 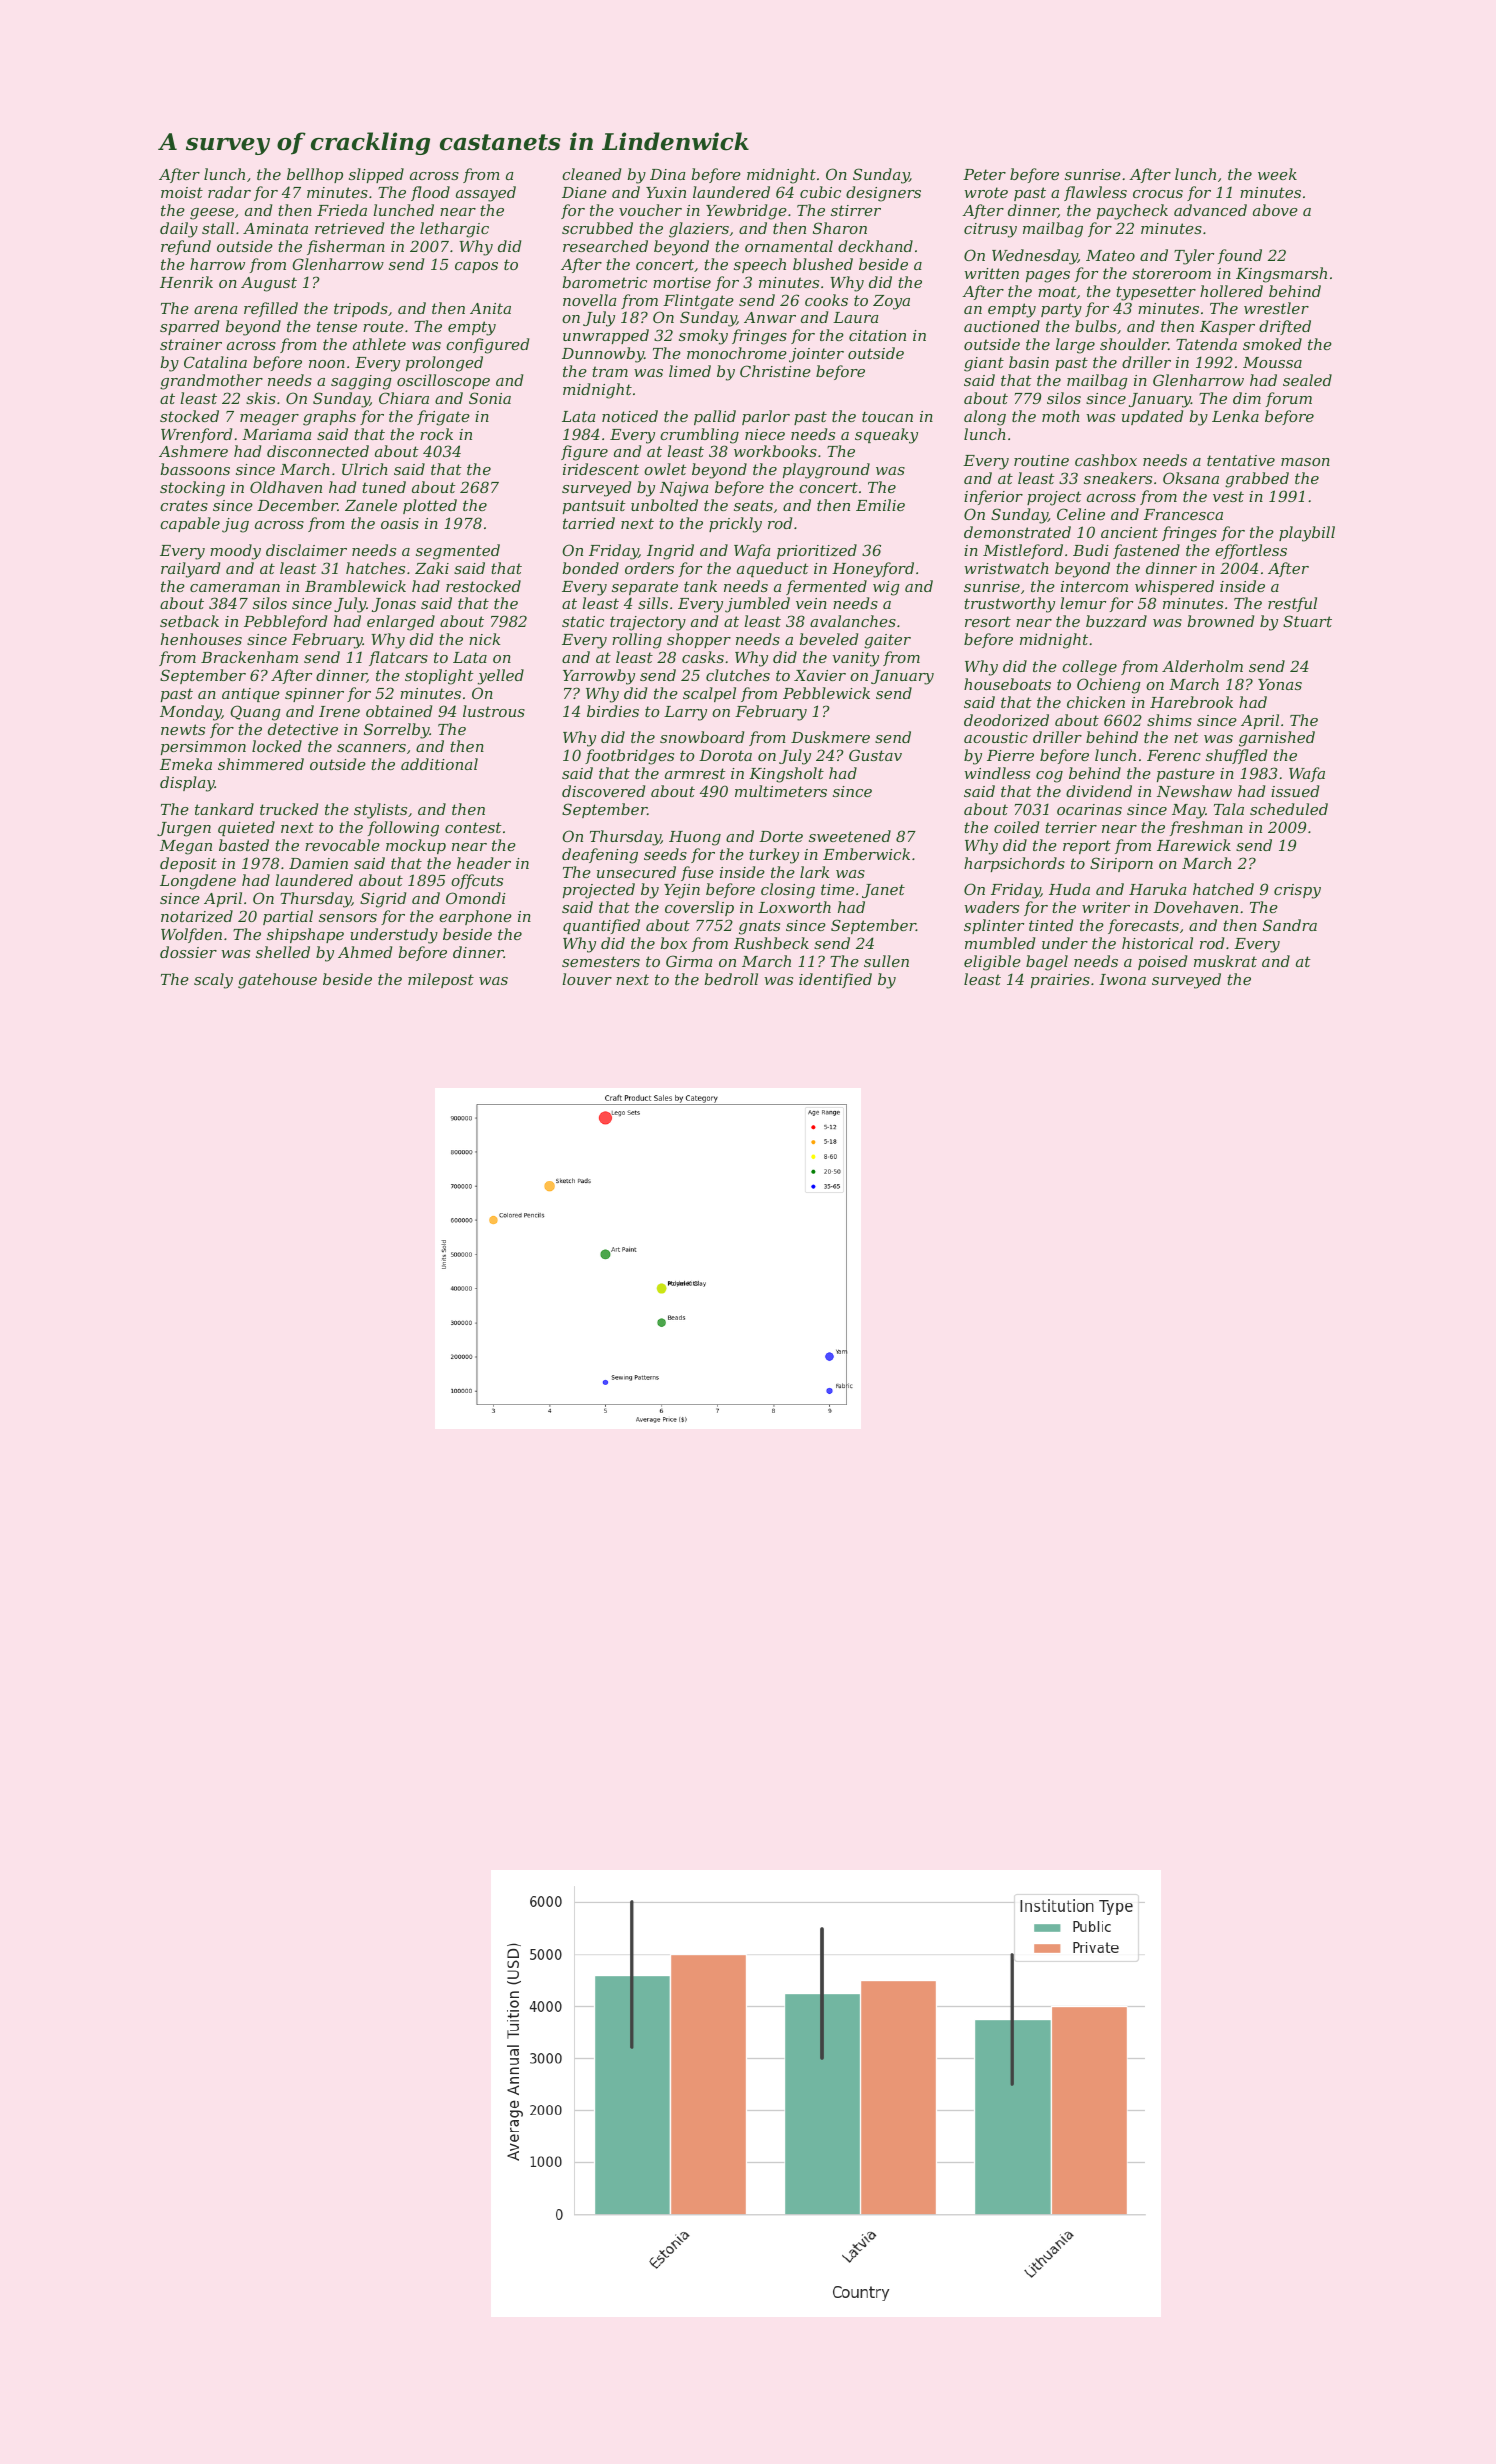 I want to click on Ahmed, so click(x=365, y=952).
